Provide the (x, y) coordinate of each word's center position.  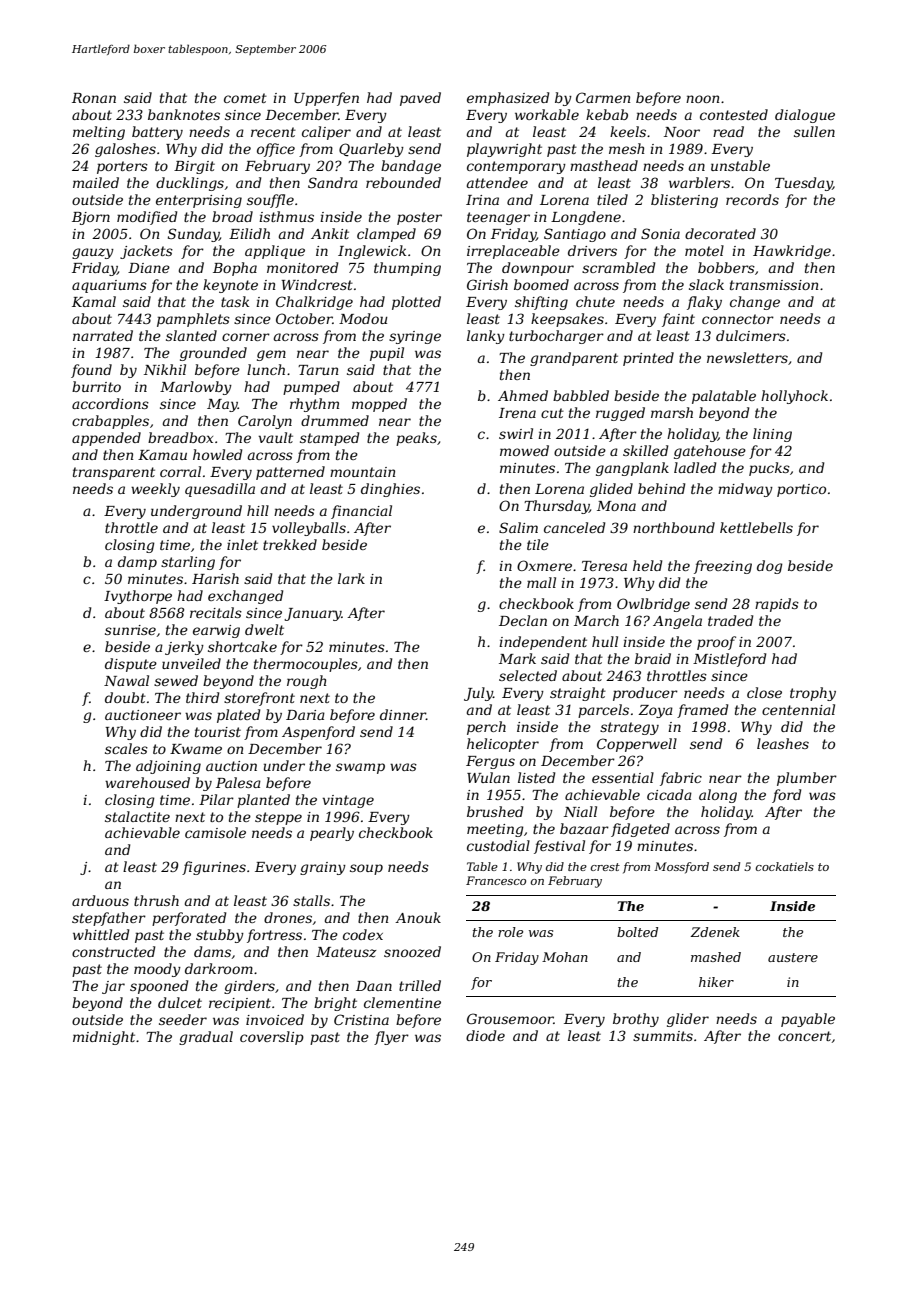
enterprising (199, 201)
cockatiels (784, 866)
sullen (814, 131)
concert (804, 1036)
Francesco (496, 880)
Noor (682, 132)
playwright (504, 150)
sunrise (130, 630)
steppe (278, 818)
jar (113, 987)
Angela (677, 622)
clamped (386, 235)
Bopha (235, 269)
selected (528, 675)
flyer (391, 1038)
